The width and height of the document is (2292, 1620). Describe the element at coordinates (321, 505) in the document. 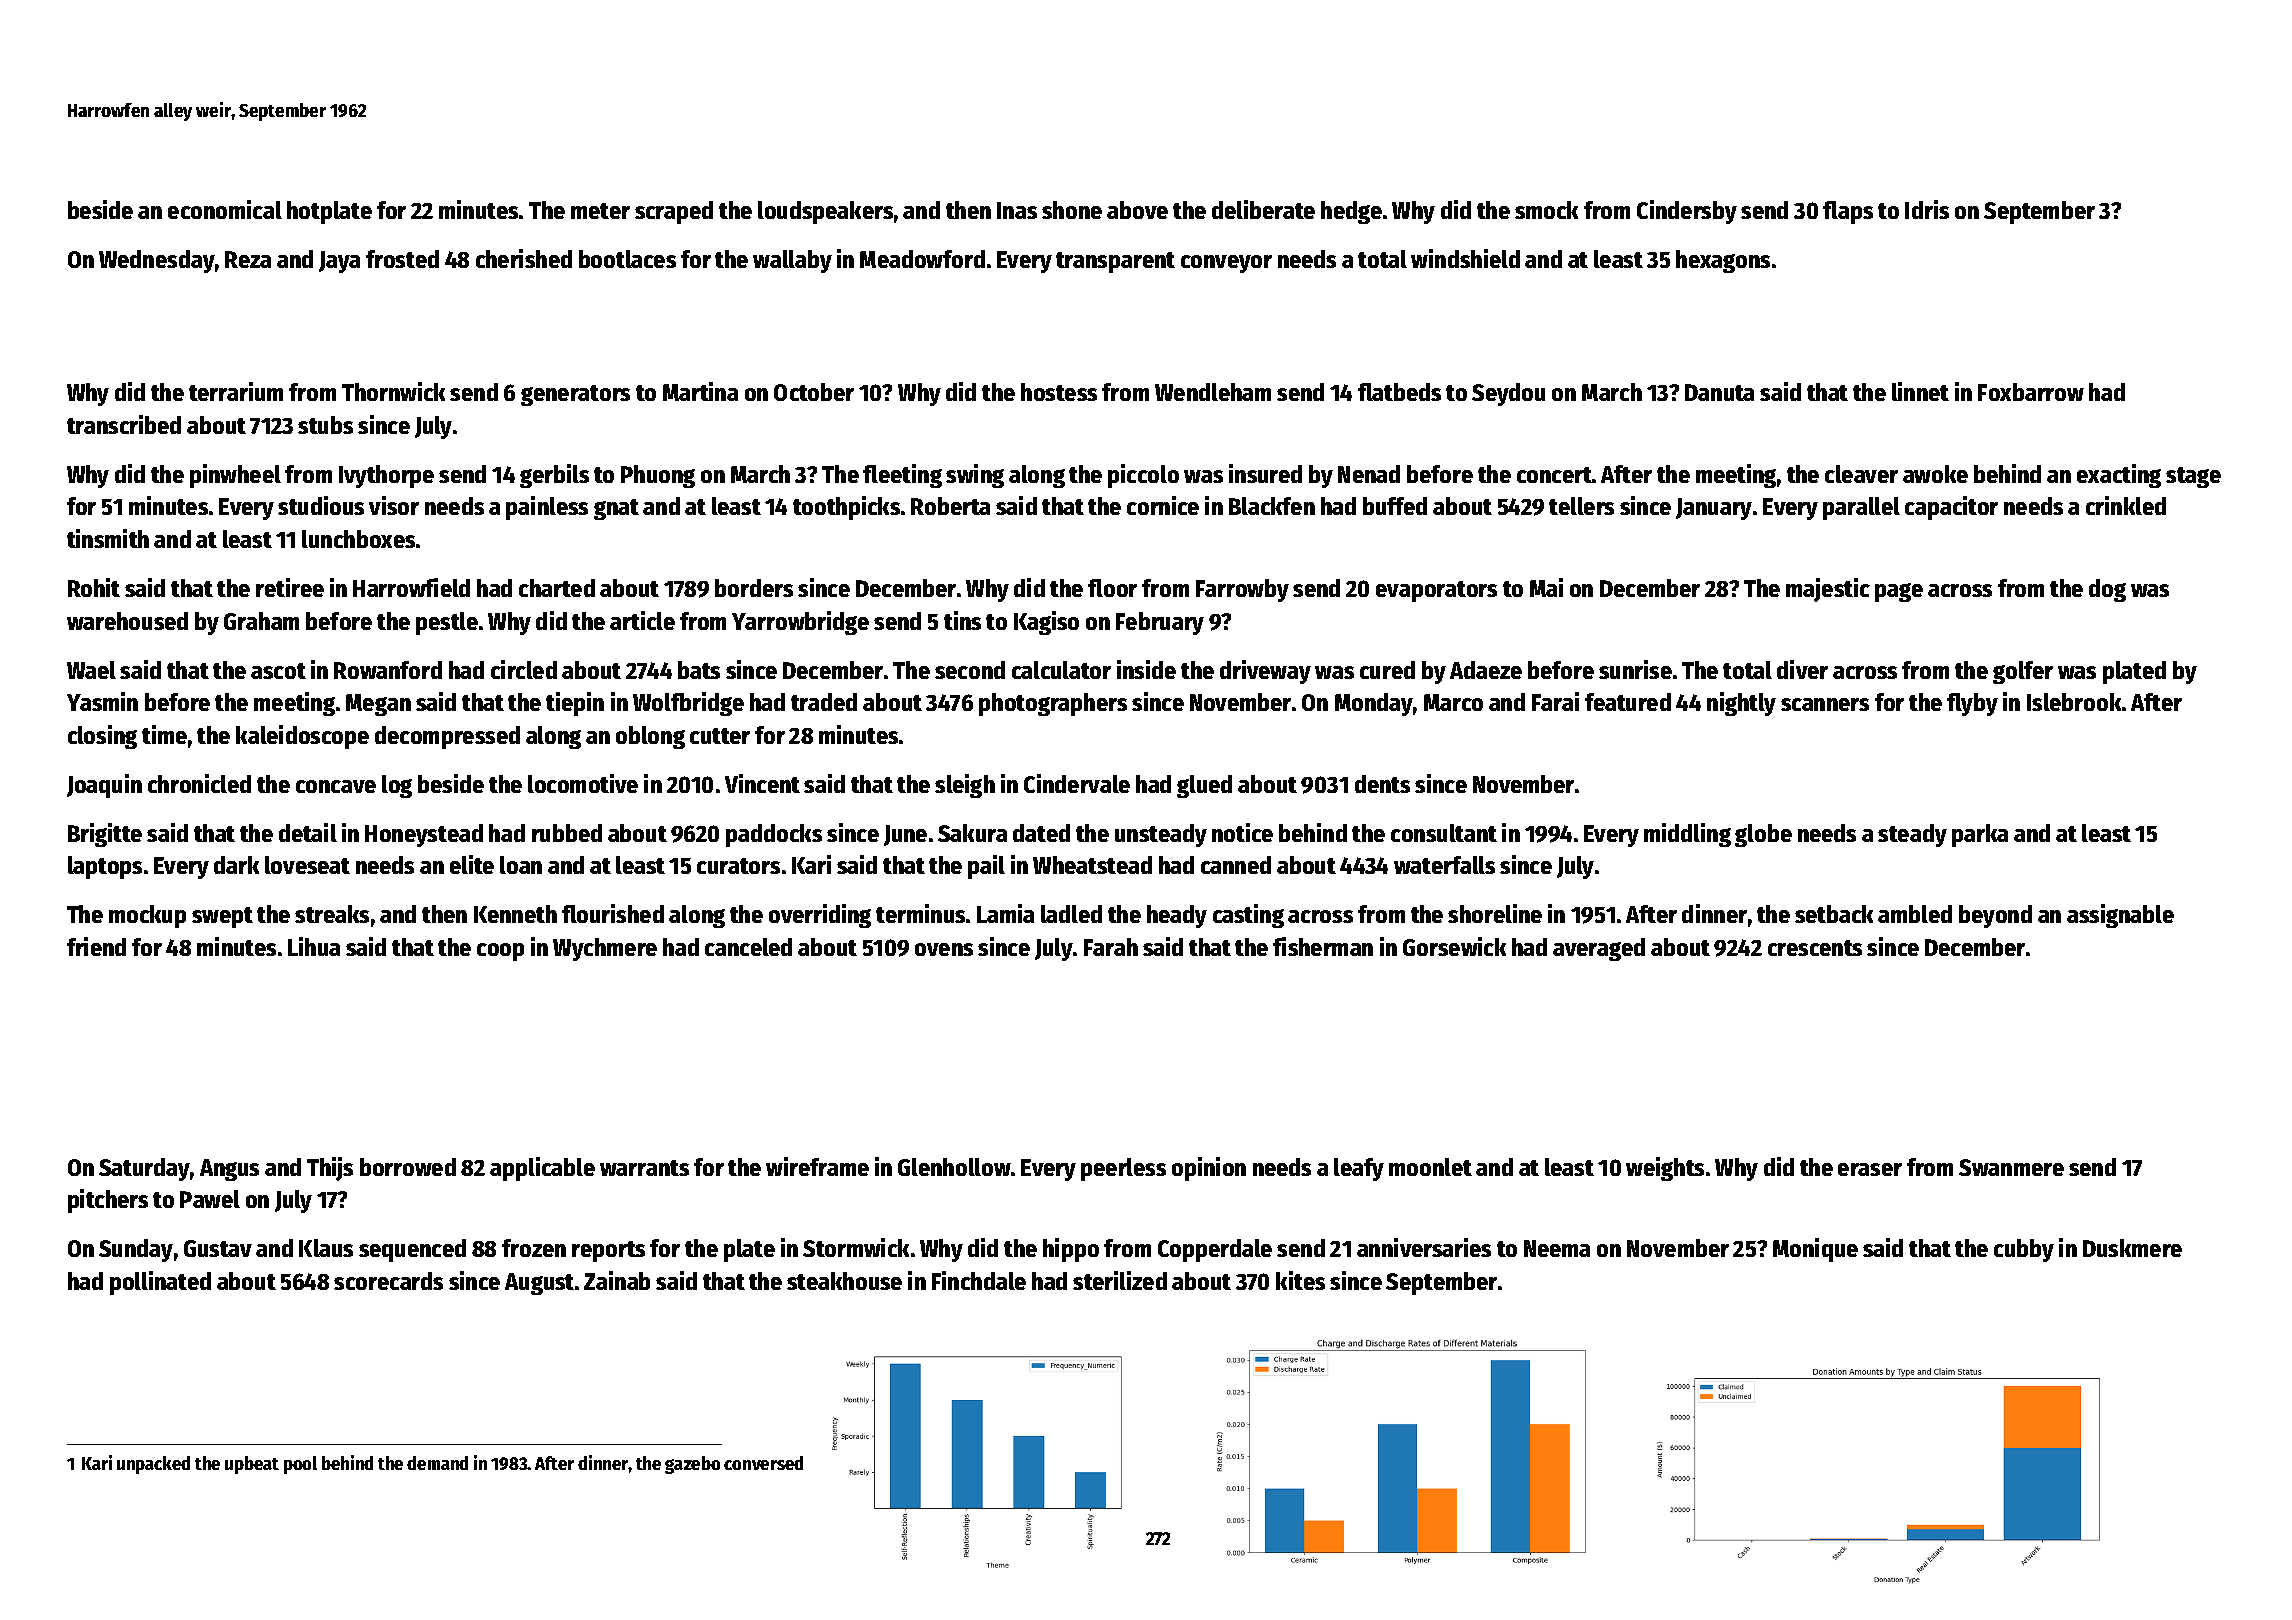

I see `studious` at that location.
